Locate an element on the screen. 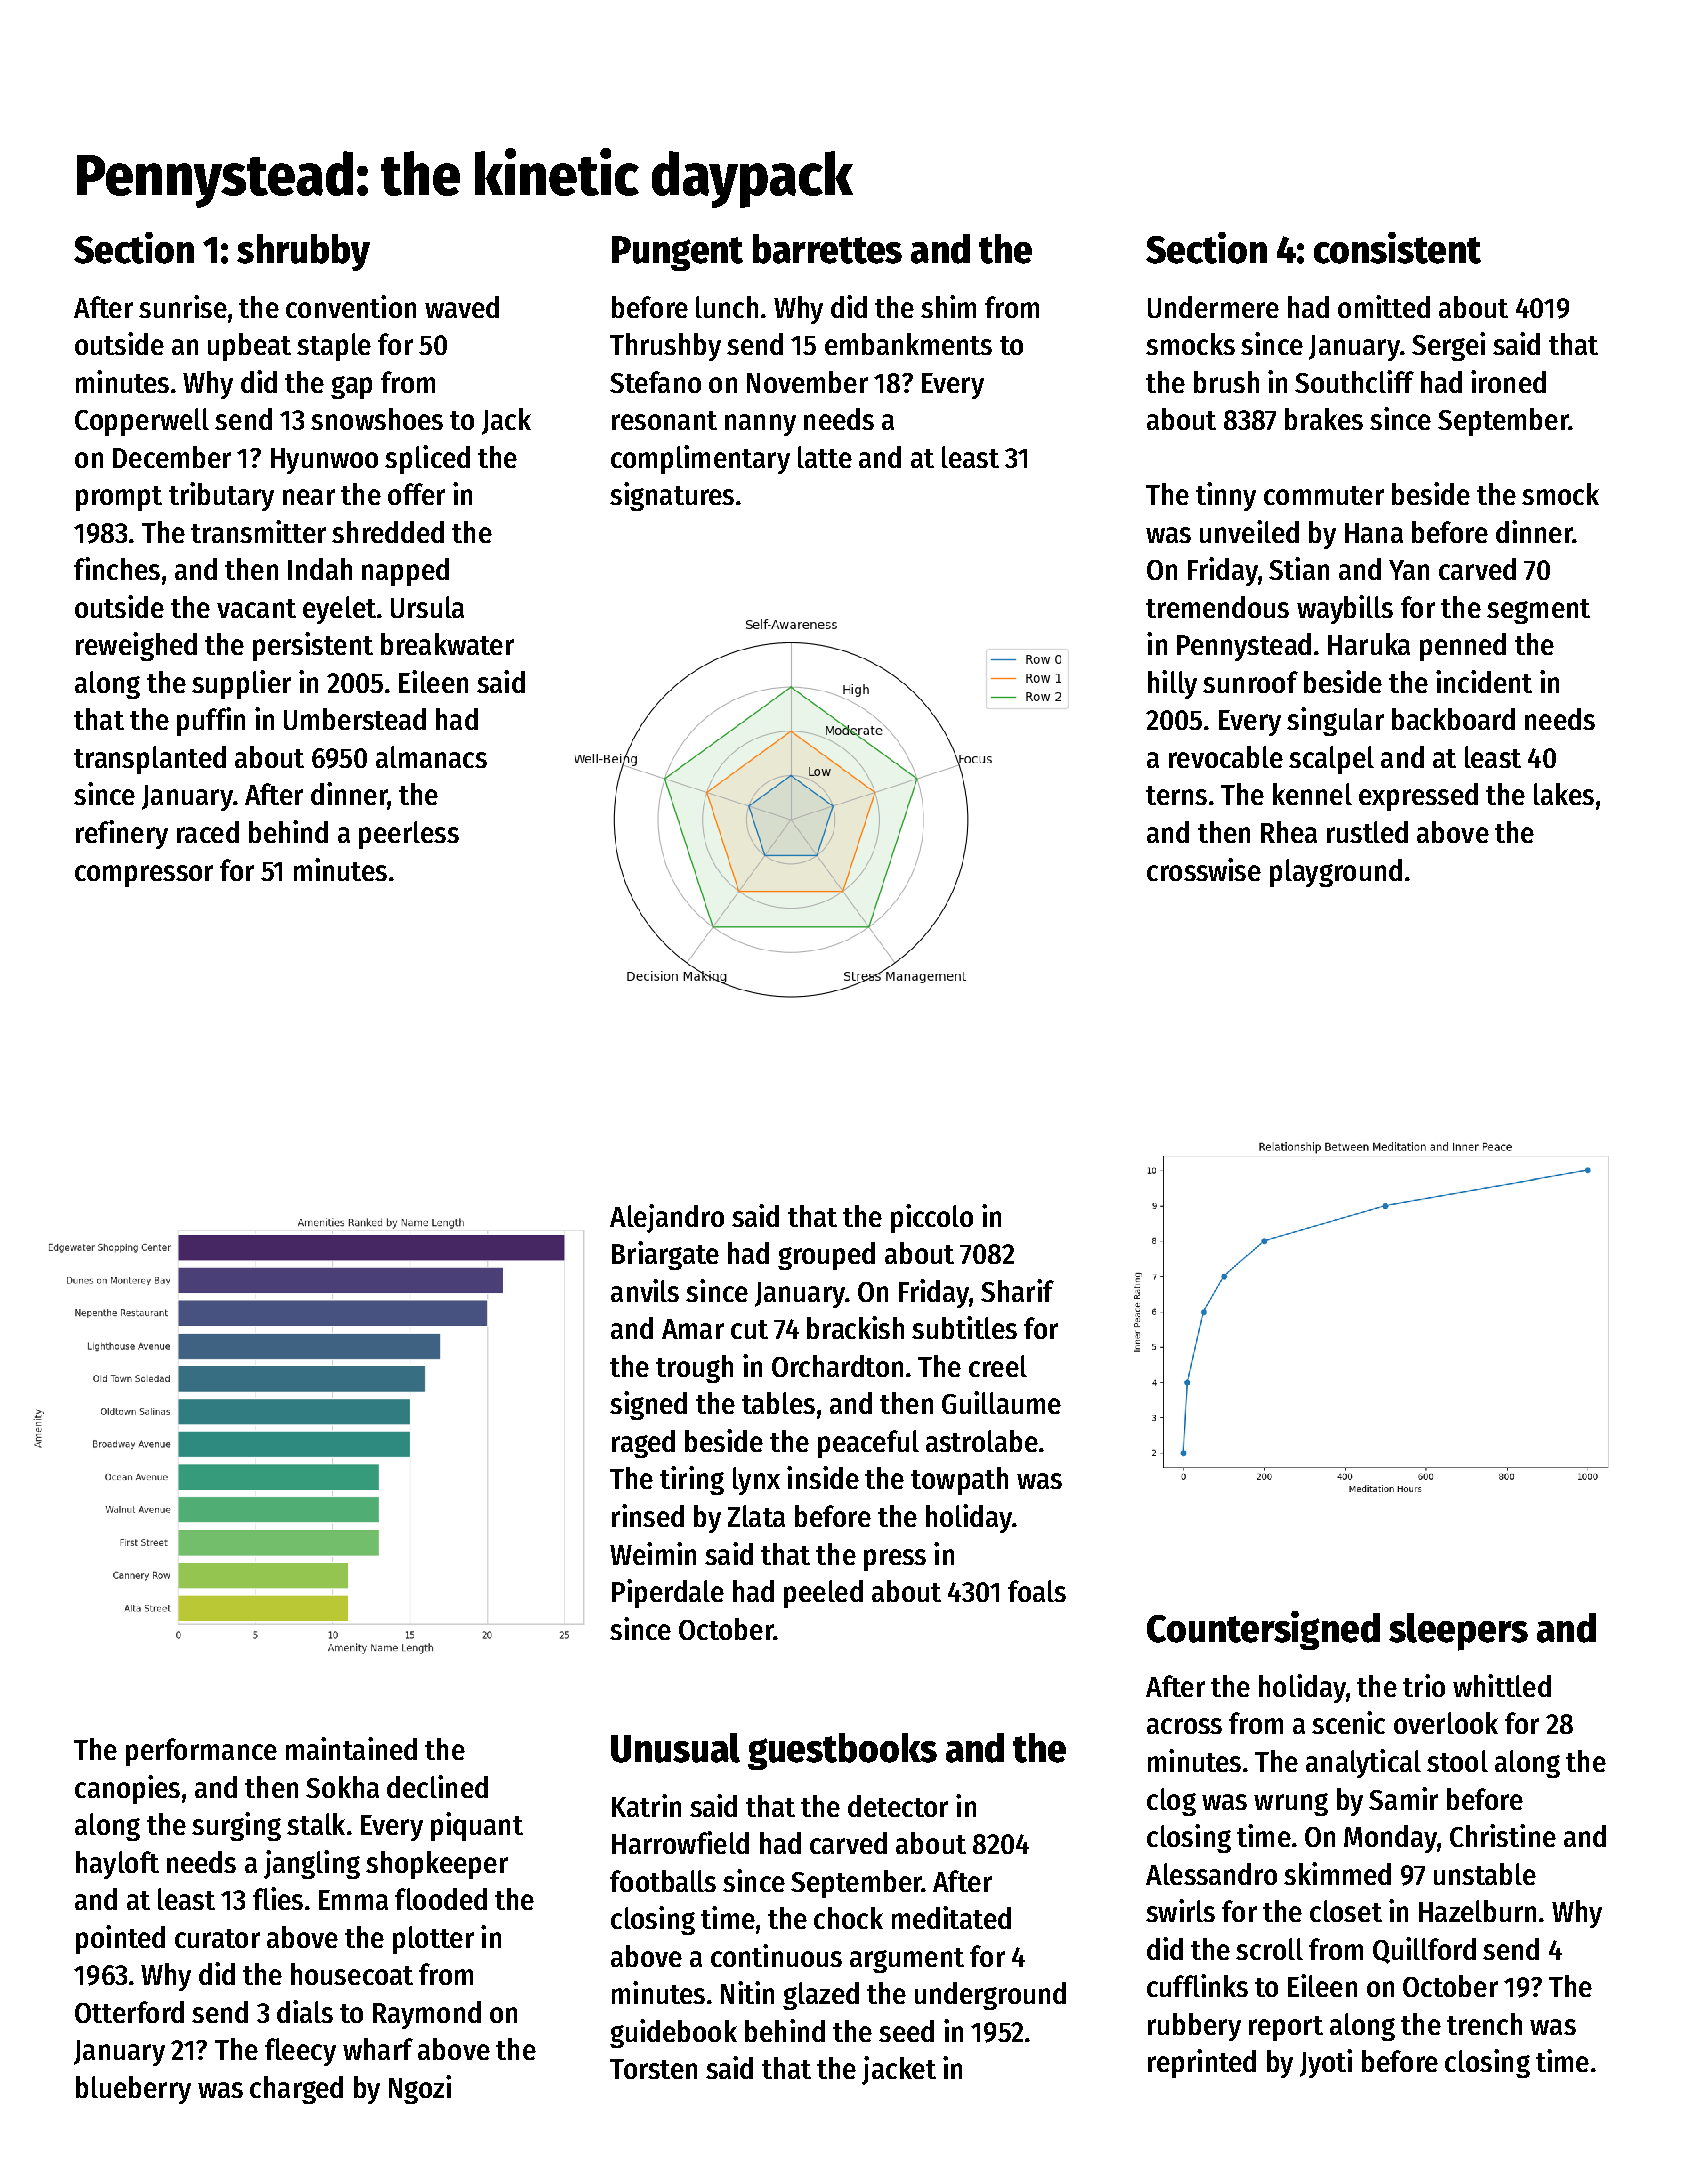 The height and width of the screenshot is (2178, 1683). performance is located at coordinates (201, 1752).
